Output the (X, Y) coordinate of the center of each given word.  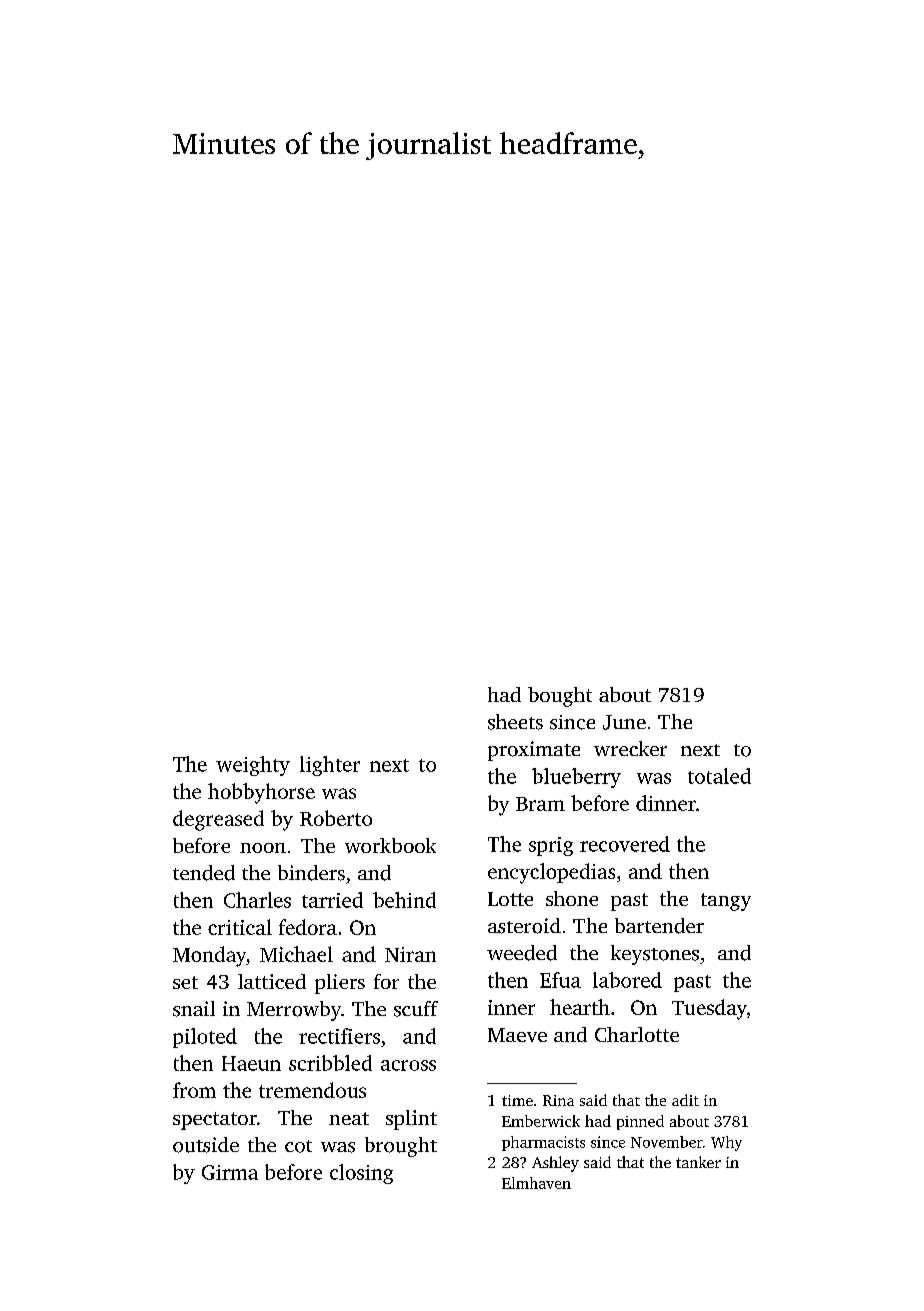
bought (560, 697)
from (194, 1090)
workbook (390, 845)
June (624, 722)
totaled (719, 776)
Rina (558, 1100)
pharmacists (543, 1143)
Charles (257, 900)
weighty (253, 766)
